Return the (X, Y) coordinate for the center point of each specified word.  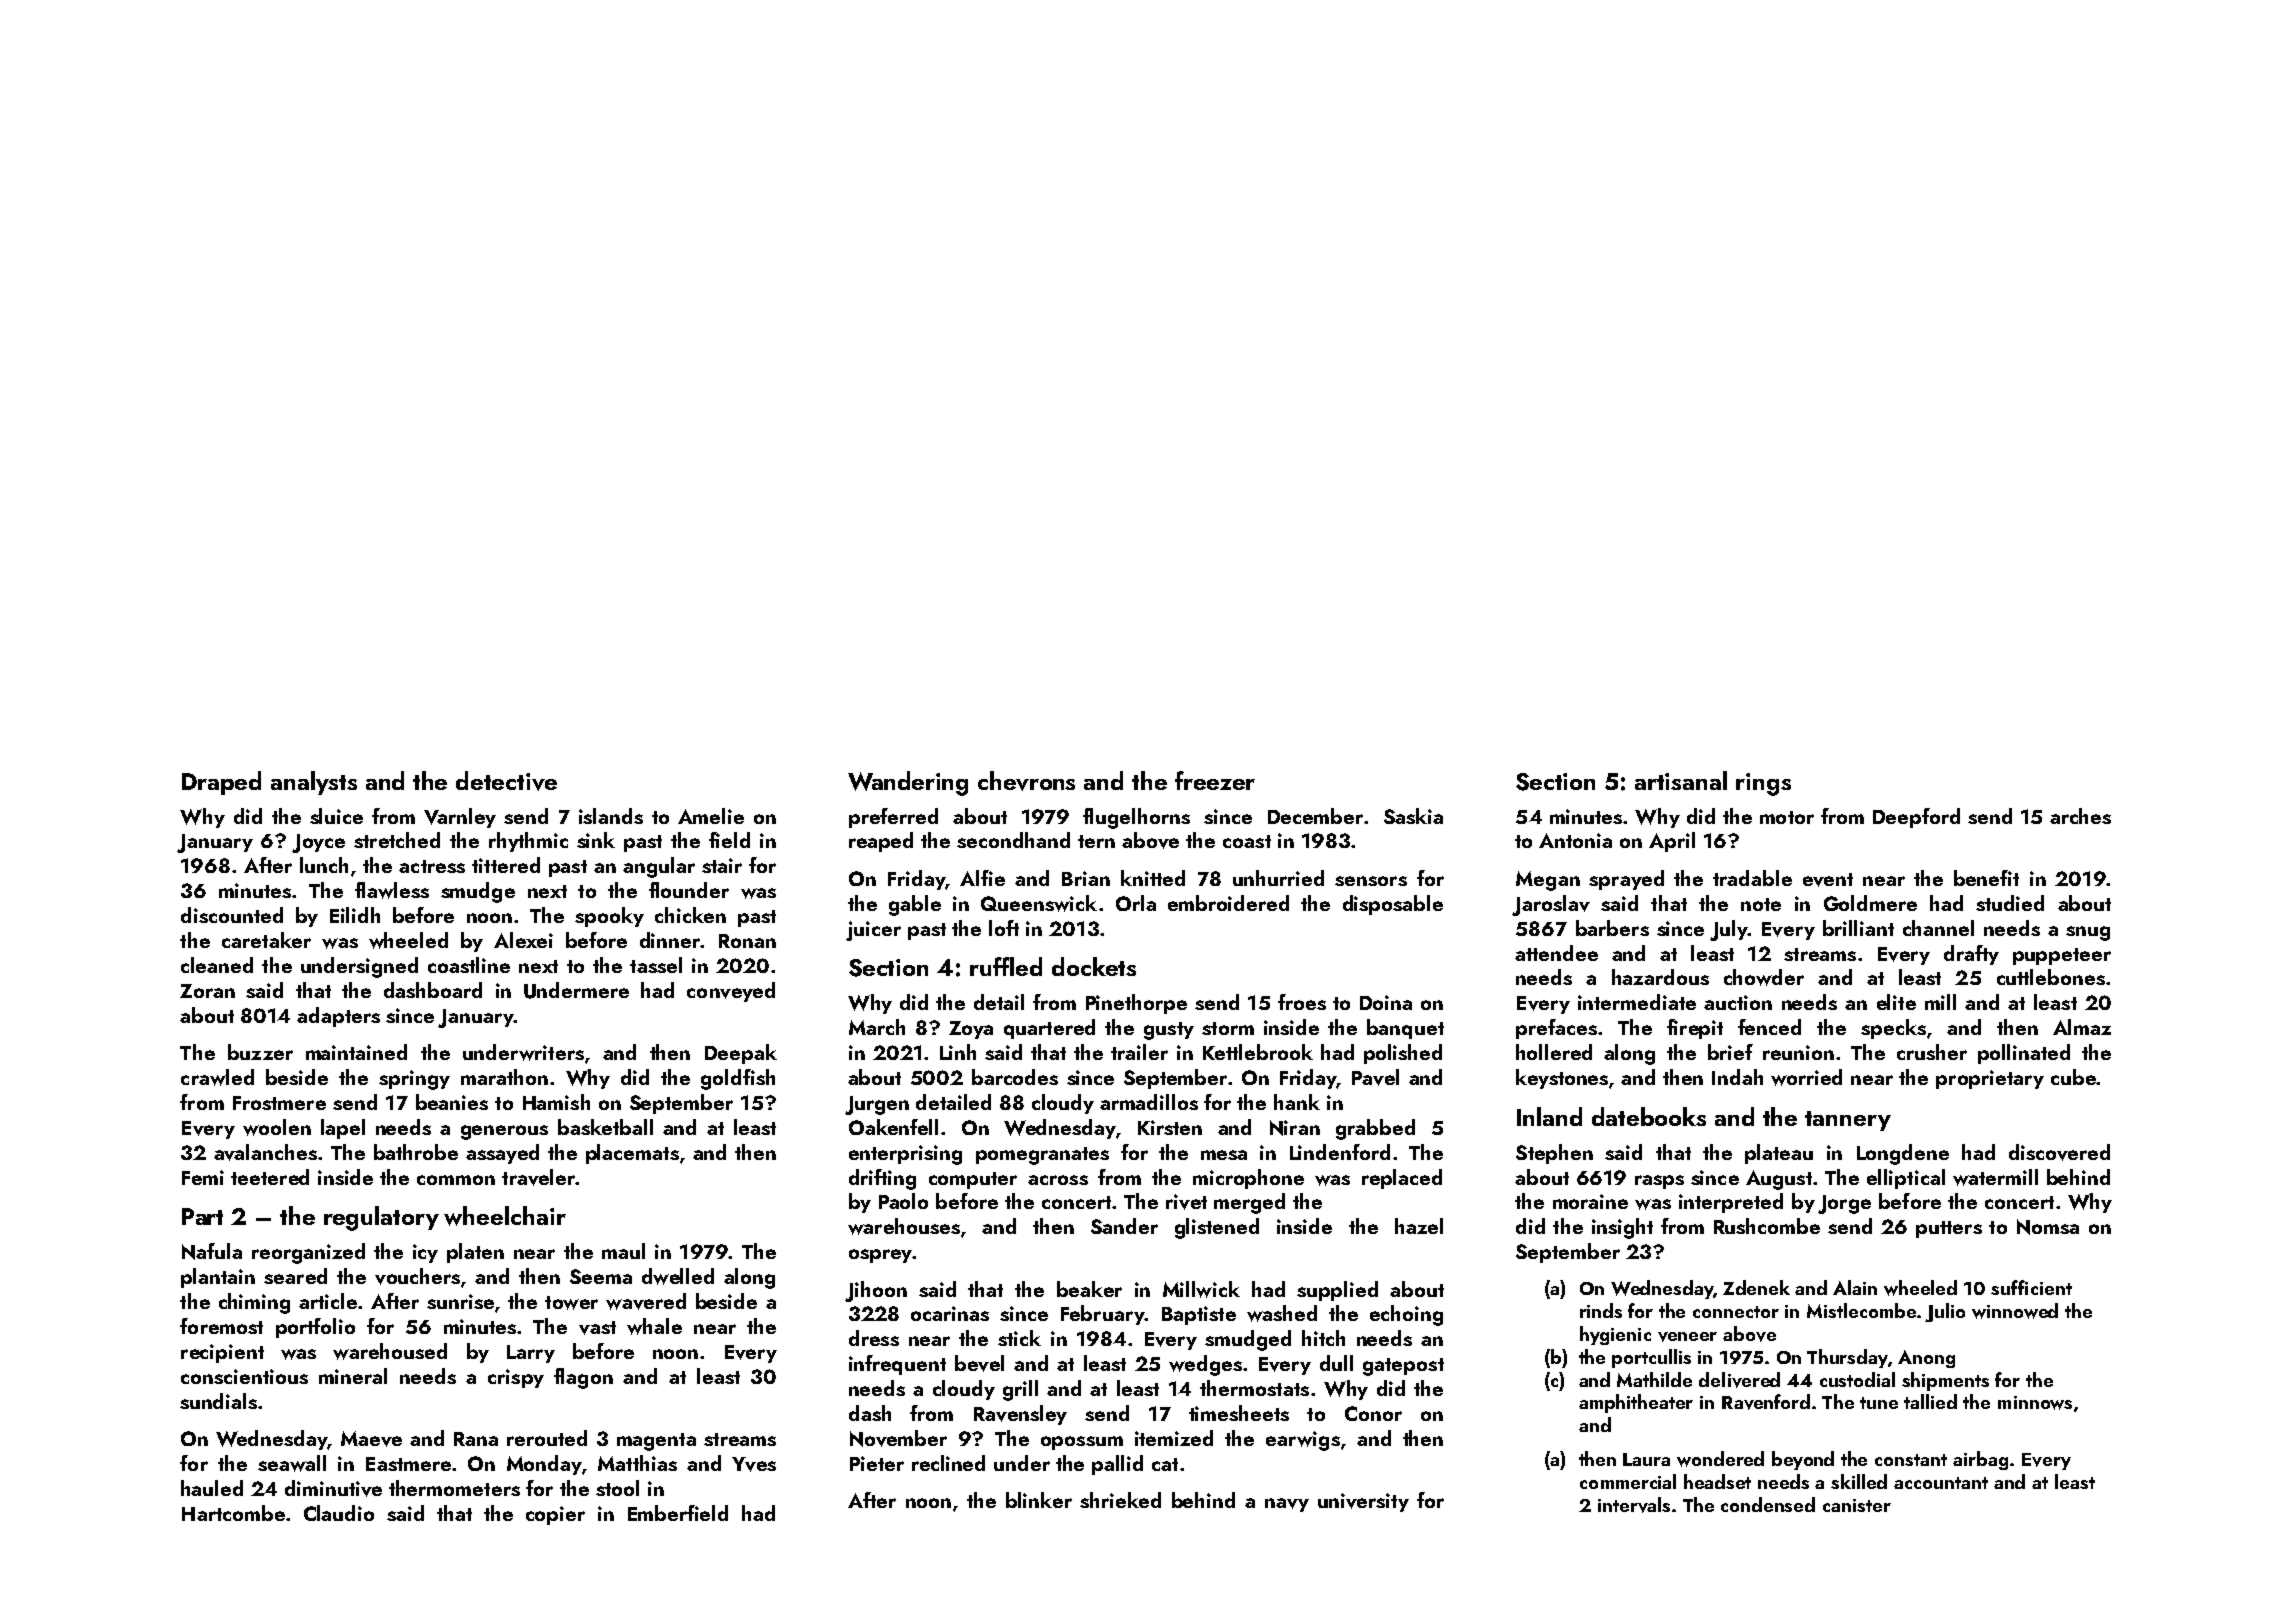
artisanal (1681, 780)
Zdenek (1756, 1287)
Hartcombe (233, 1513)
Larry (531, 1354)
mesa (1224, 1155)
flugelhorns (1136, 818)
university (1363, 1502)
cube (2073, 1077)
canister (1857, 1505)
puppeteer (2062, 956)
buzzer (260, 1052)
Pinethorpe (1136, 1004)
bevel (979, 1363)
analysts (314, 783)
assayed (502, 1154)
